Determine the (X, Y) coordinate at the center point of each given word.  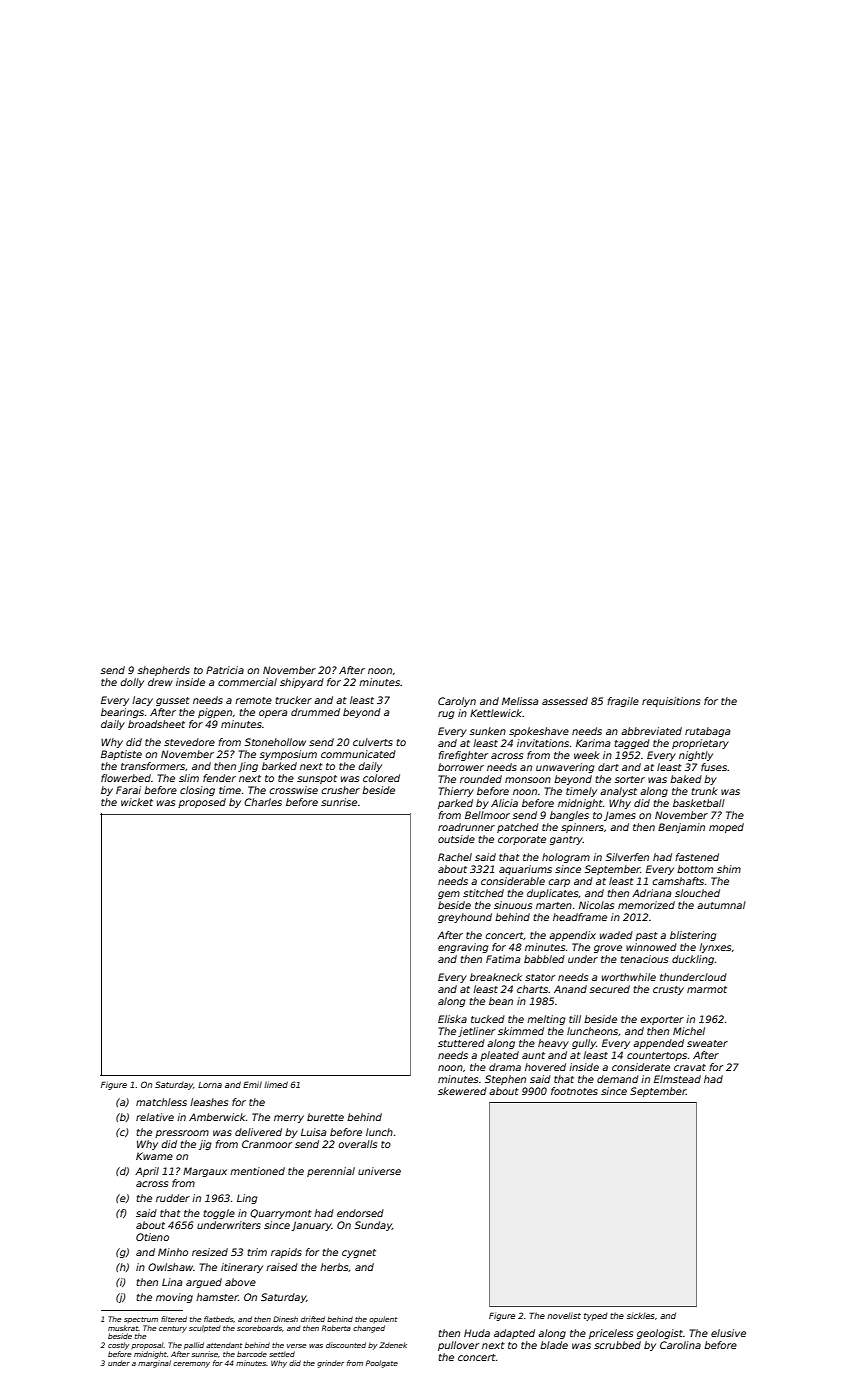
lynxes (715, 948)
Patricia (225, 670)
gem (449, 895)
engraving (463, 948)
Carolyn (457, 702)
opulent (383, 1319)
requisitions (671, 702)
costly (118, 1346)
